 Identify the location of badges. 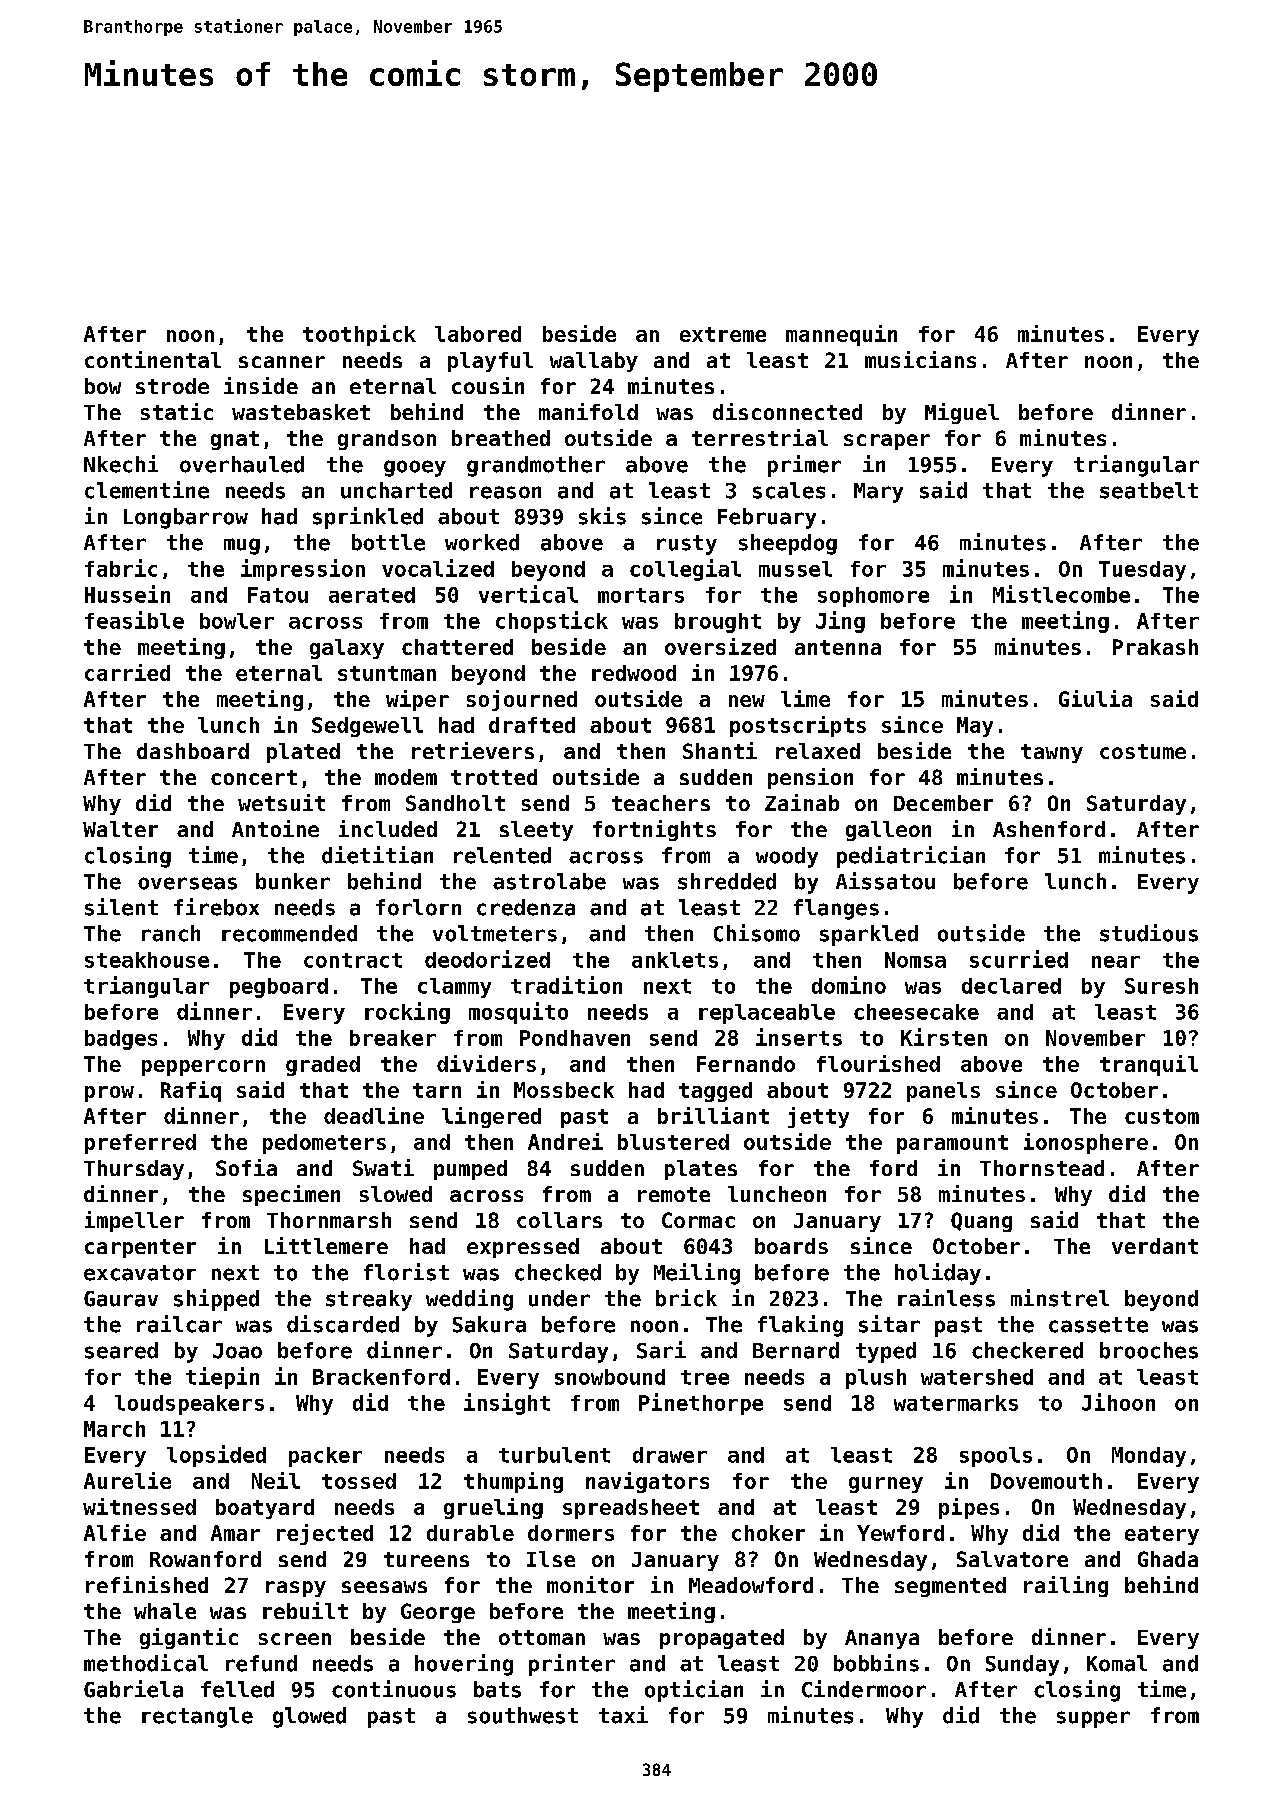
(121, 1040).
